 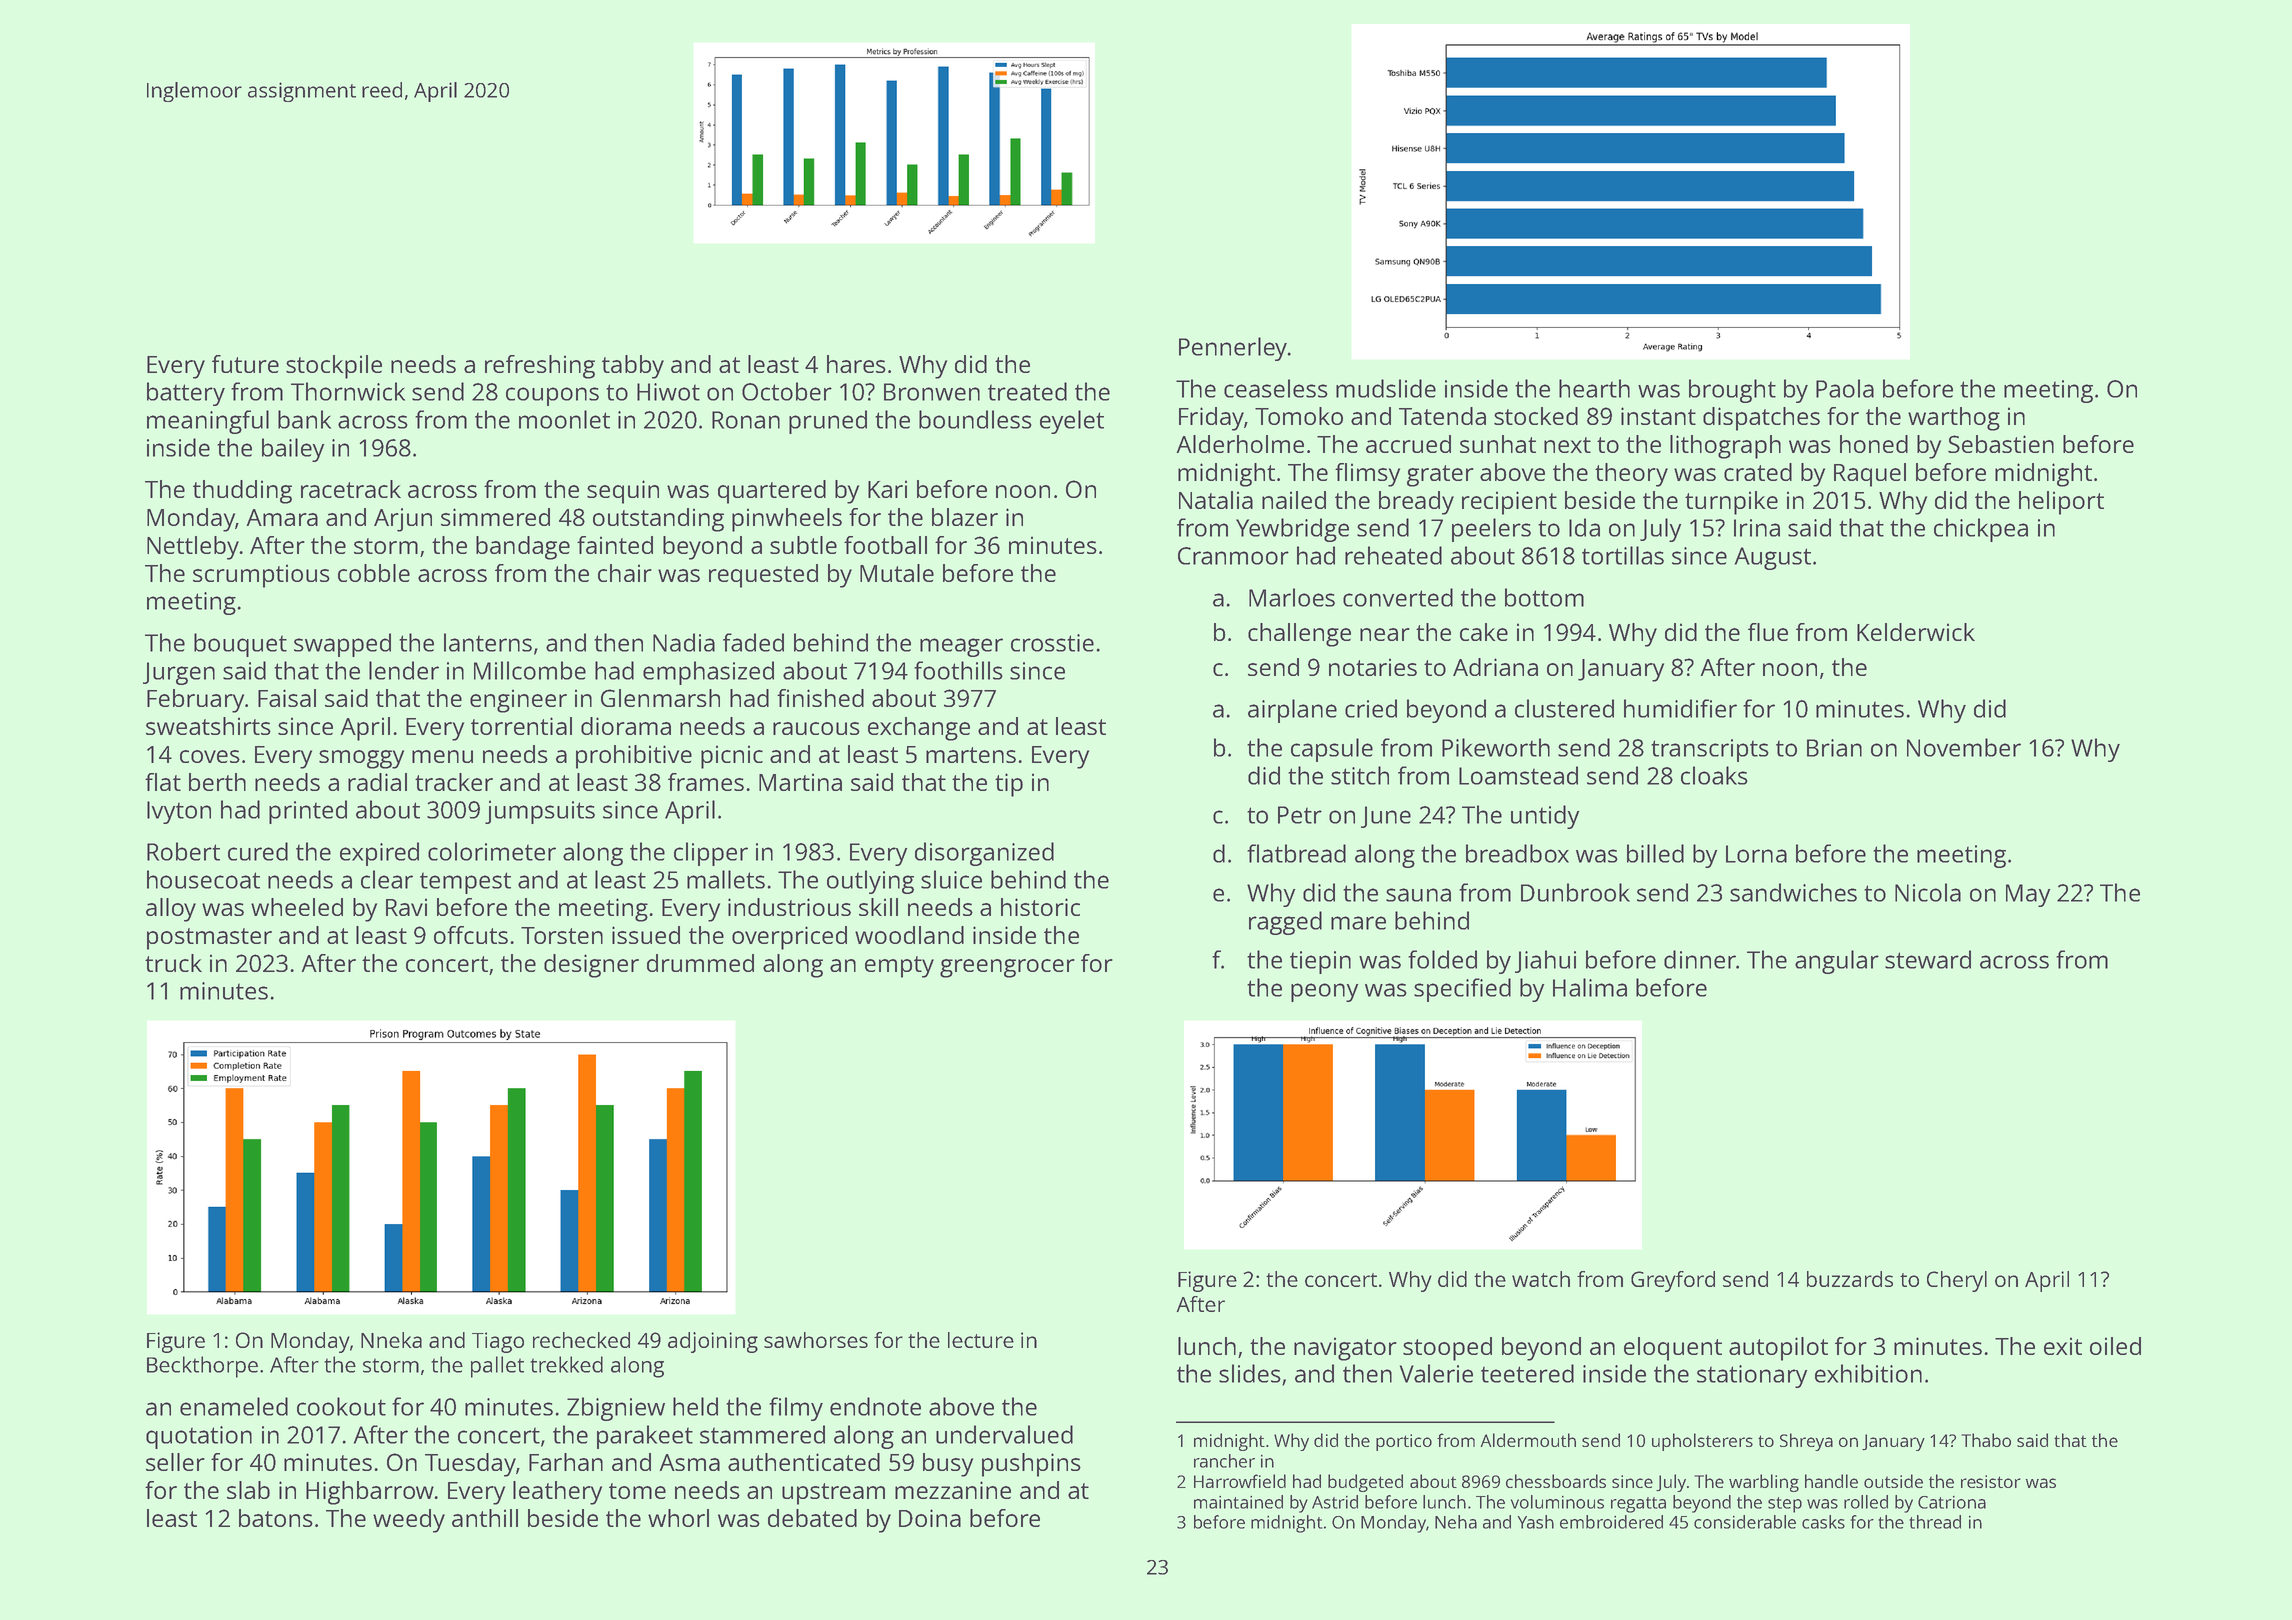 What do you see at coordinates (488, 642) in the image?
I see `lanterns` at bounding box center [488, 642].
